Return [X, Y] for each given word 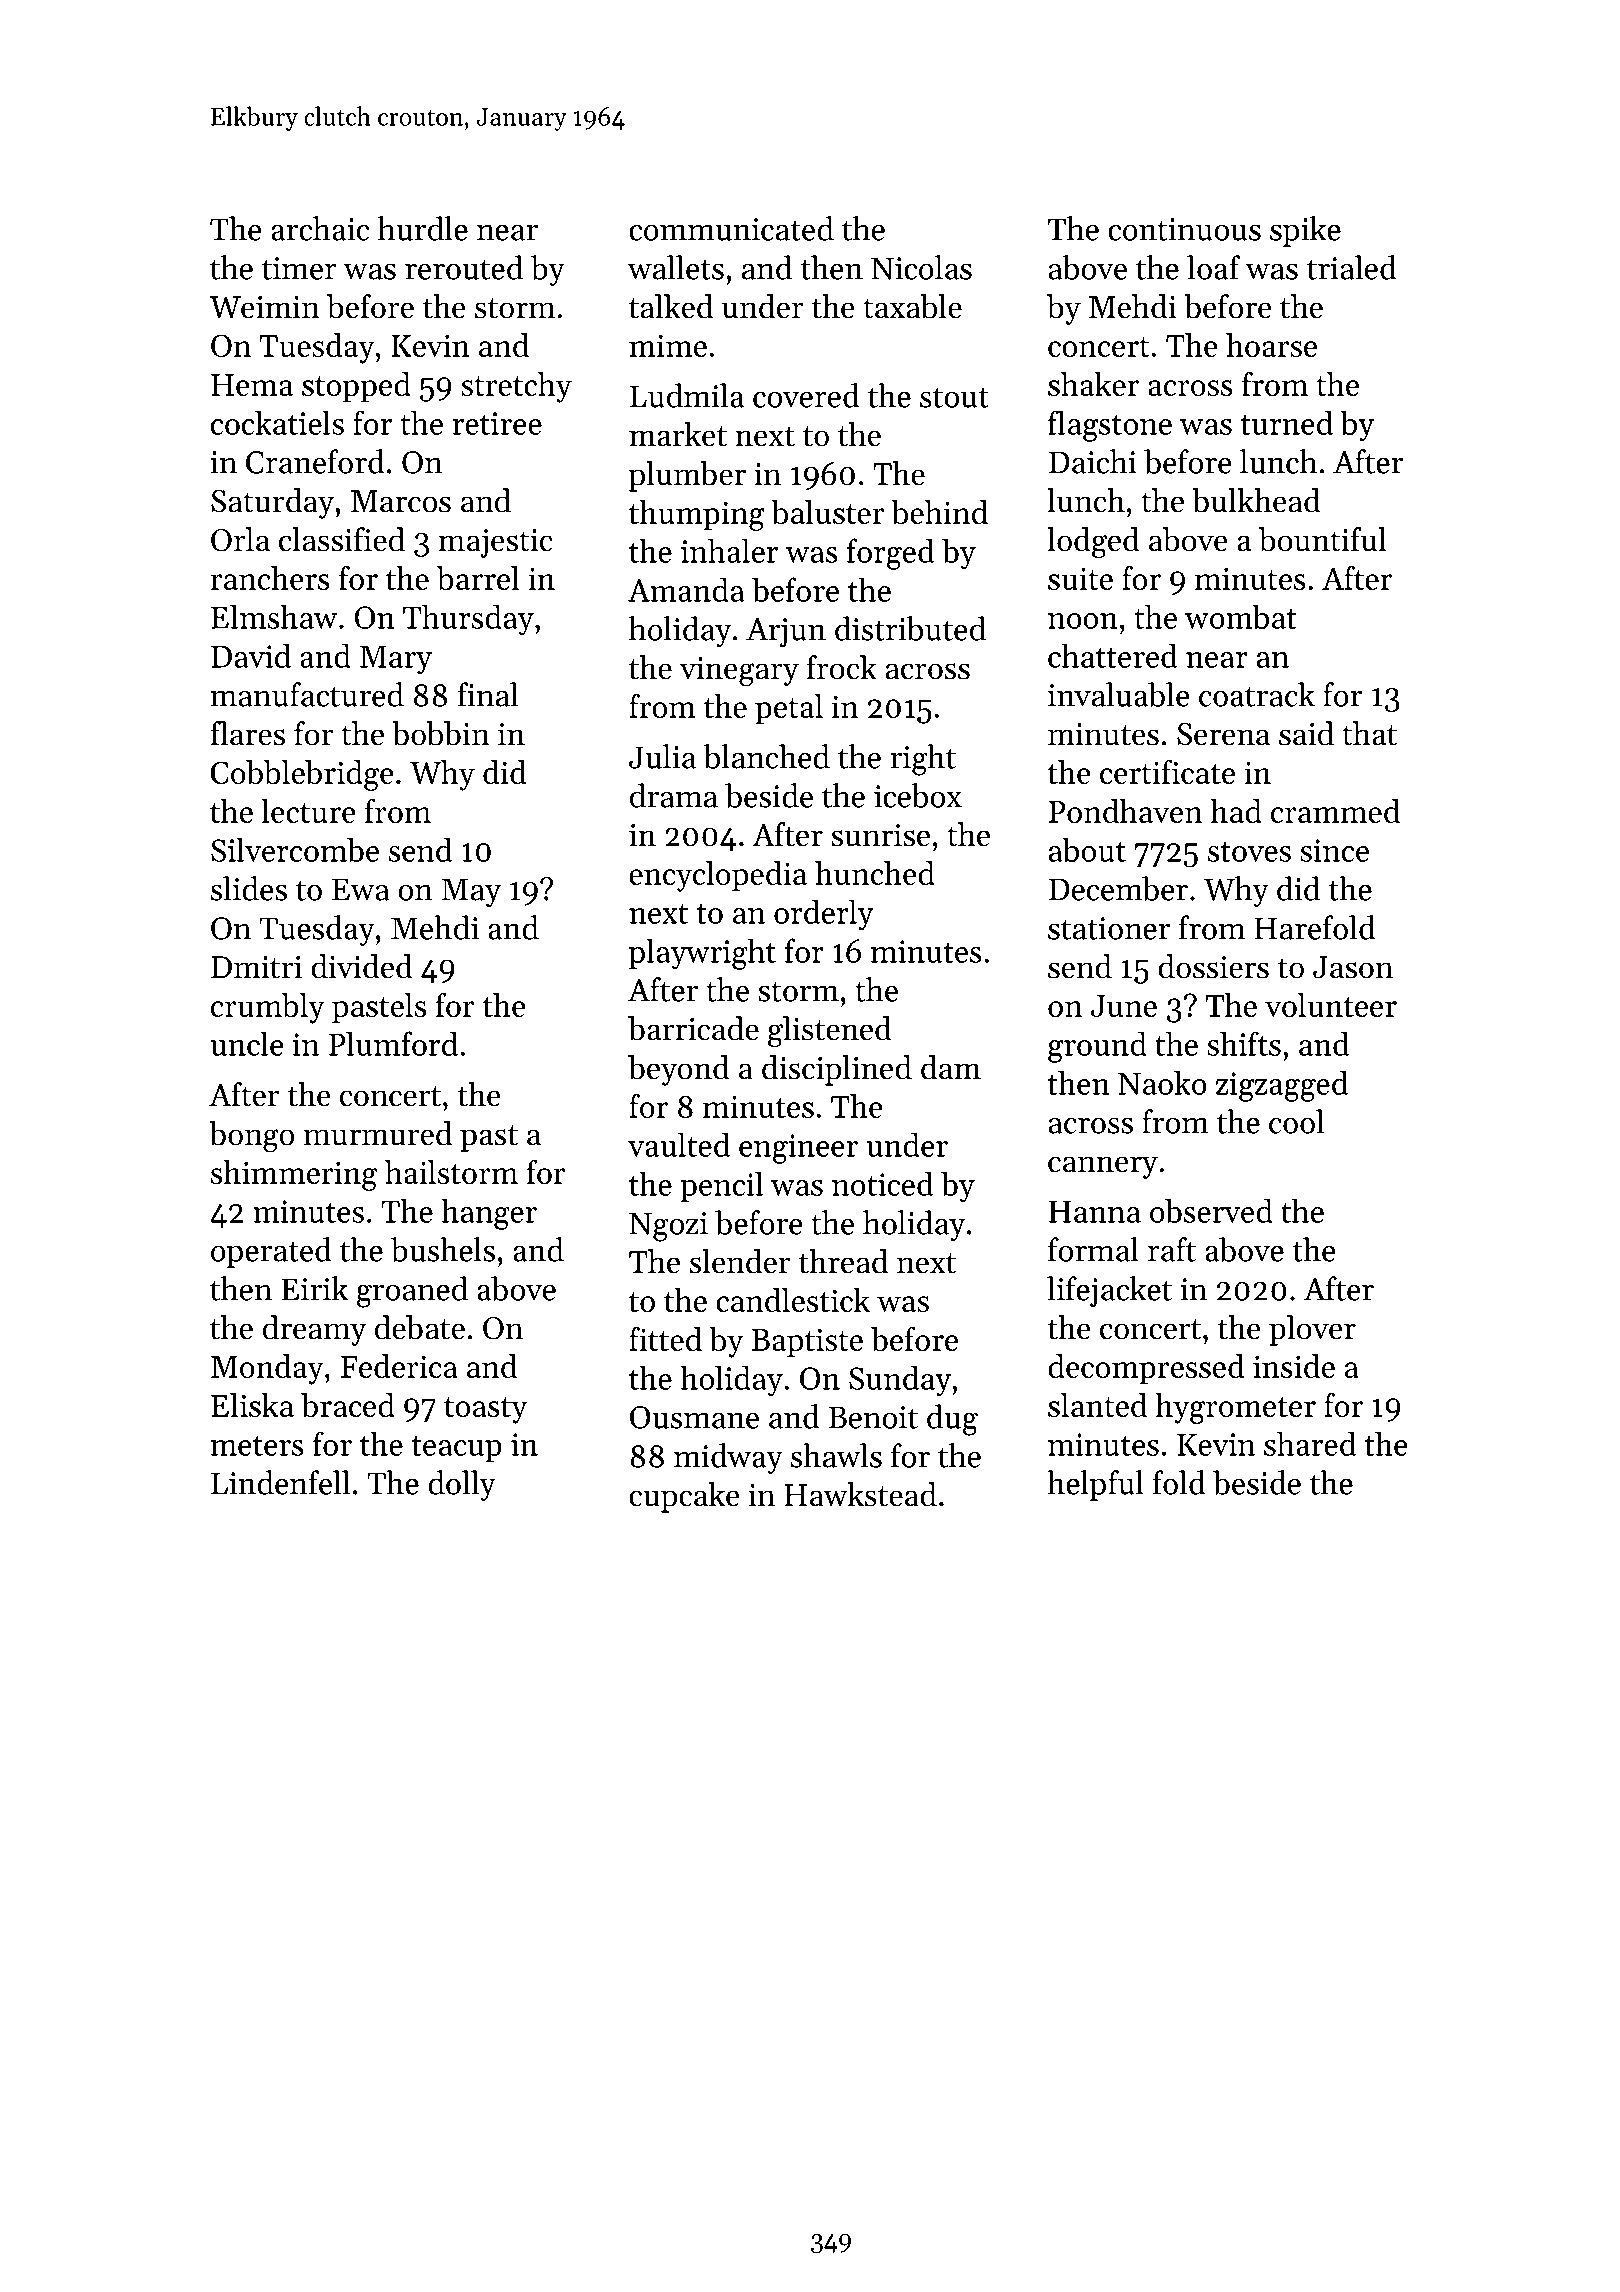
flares [247, 733]
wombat [1241, 617]
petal [789, 709]
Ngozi [668, 1227]
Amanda [686, 589]
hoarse [1271, 345]
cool [1296, 1121]
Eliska [252, 1405]
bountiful [1322, 539]
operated [271, 1252]
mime [668, 345]
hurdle [423, 228]
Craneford [315, 461]
